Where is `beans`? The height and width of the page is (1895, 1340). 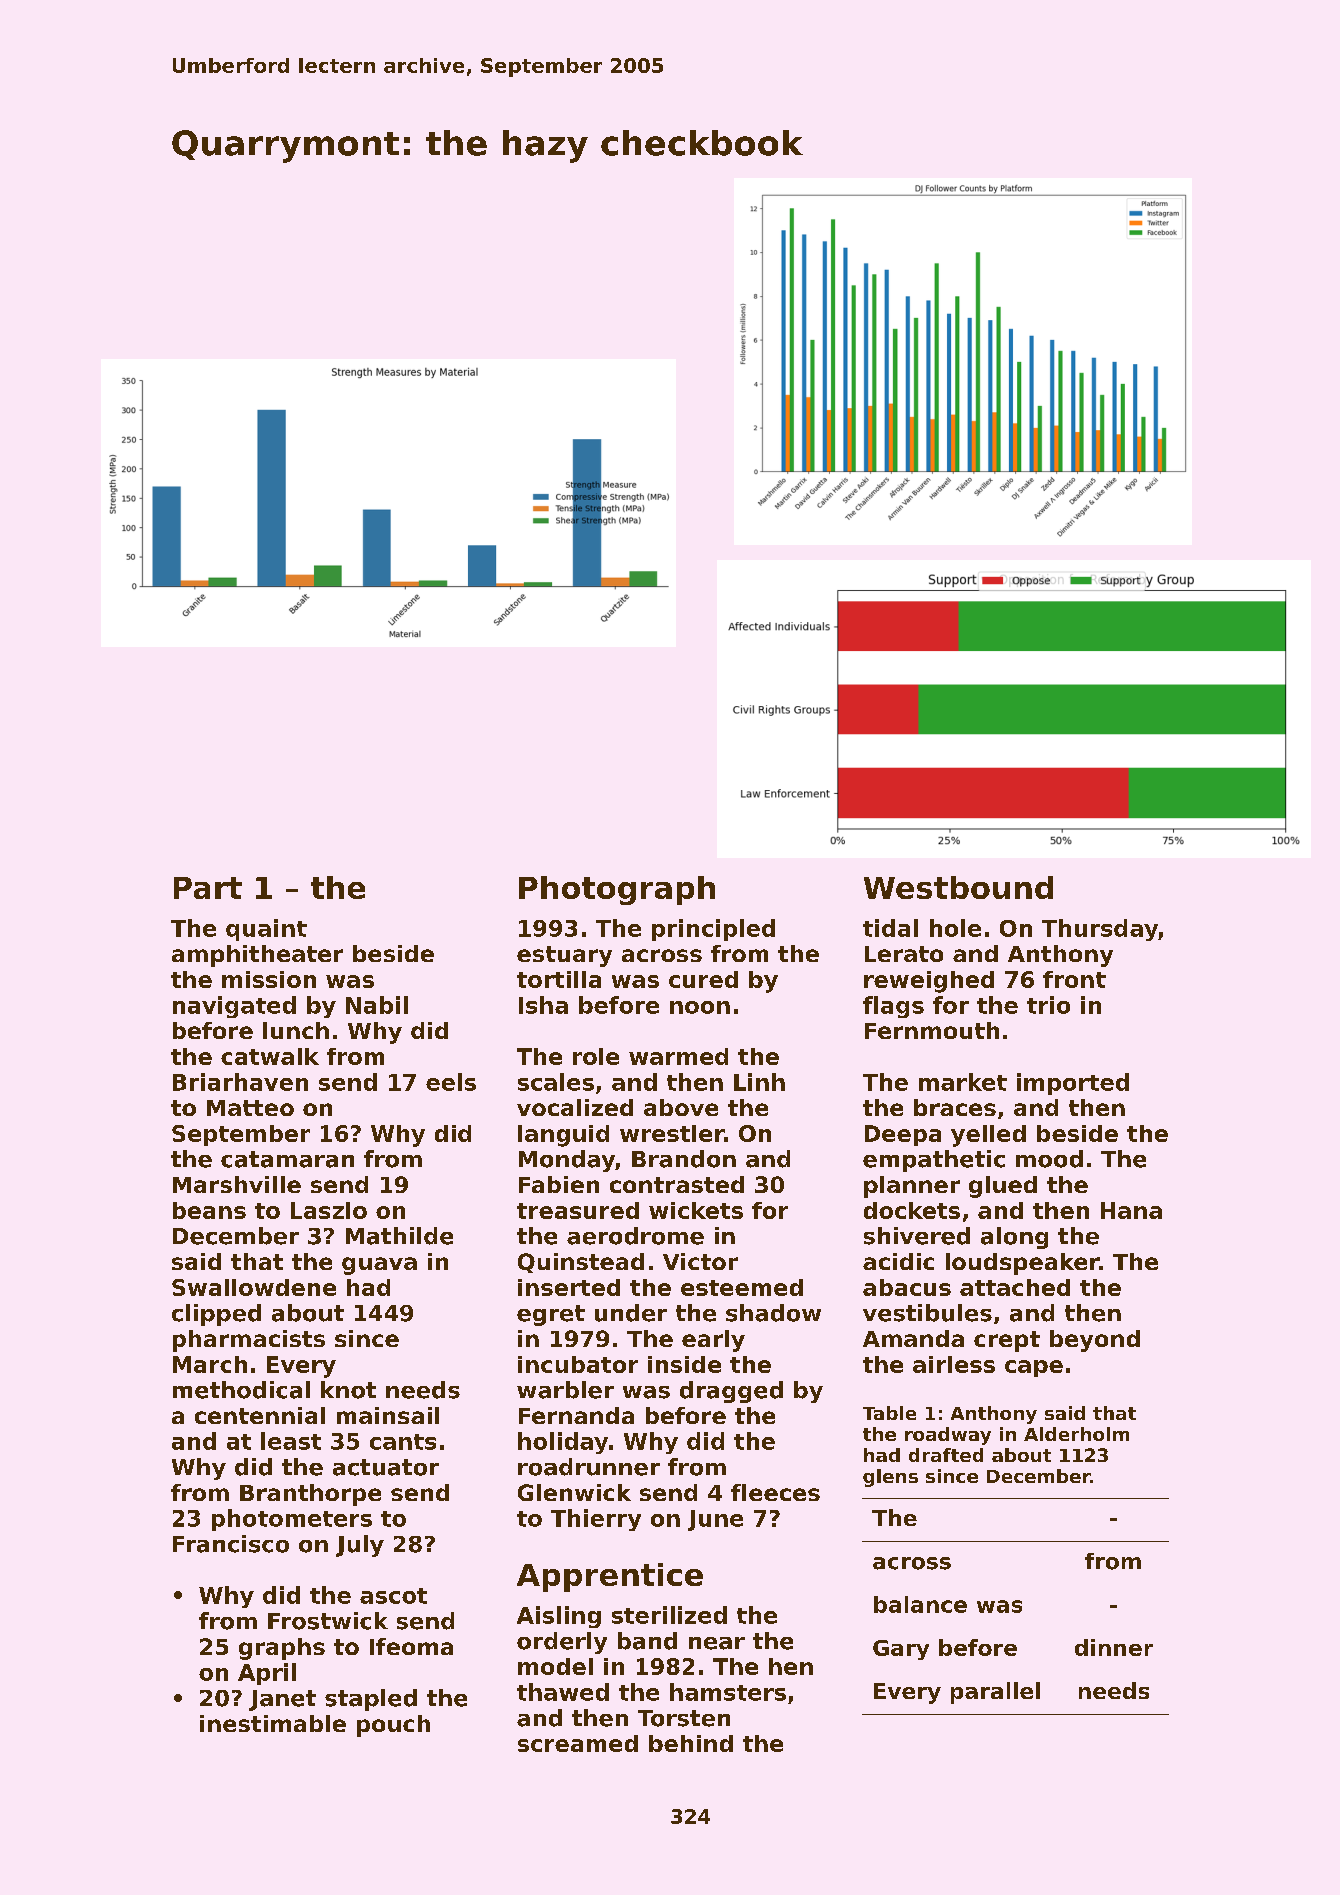 beans is located at coordinates (209, 1210).
